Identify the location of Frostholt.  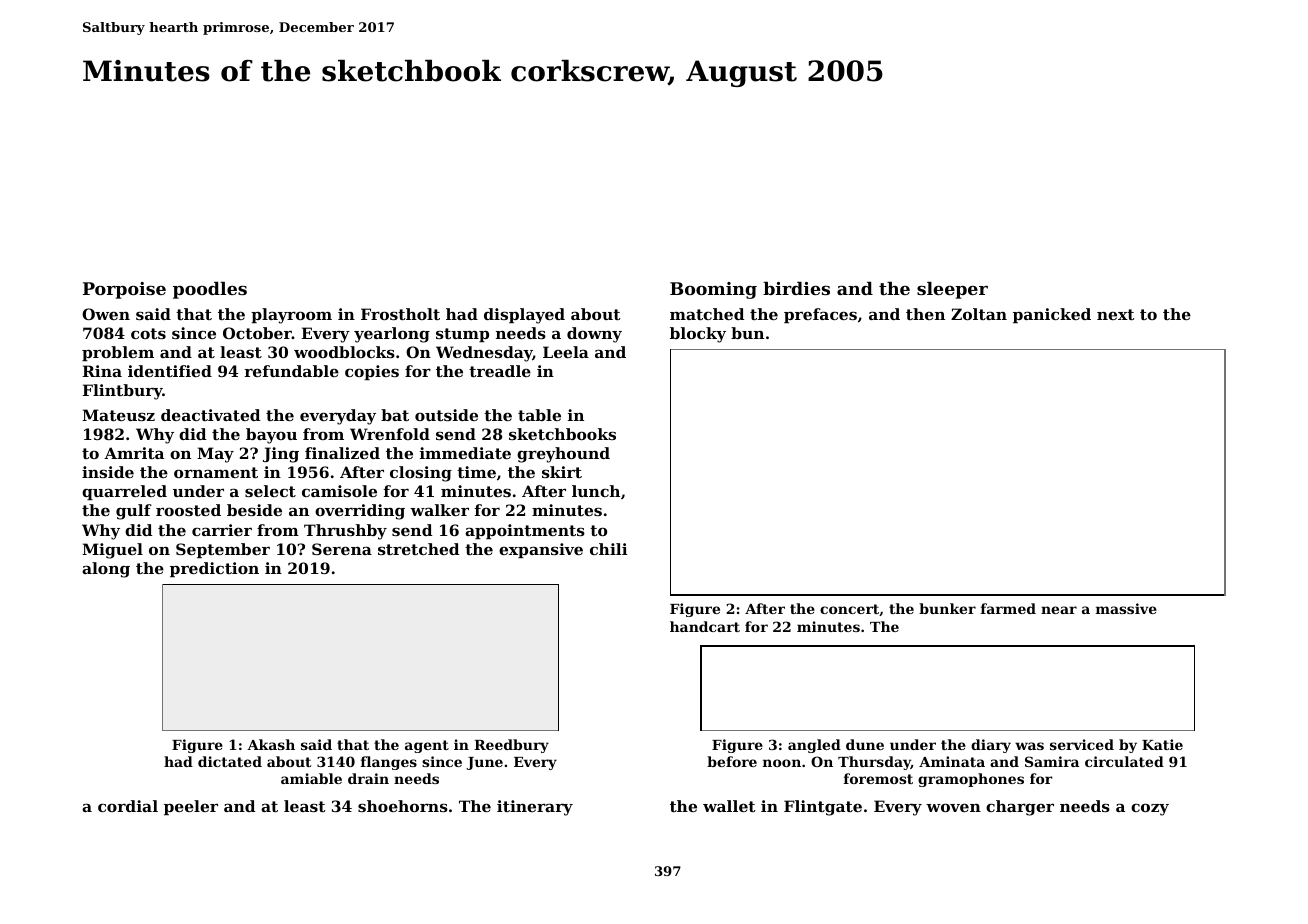
(400, 314).
